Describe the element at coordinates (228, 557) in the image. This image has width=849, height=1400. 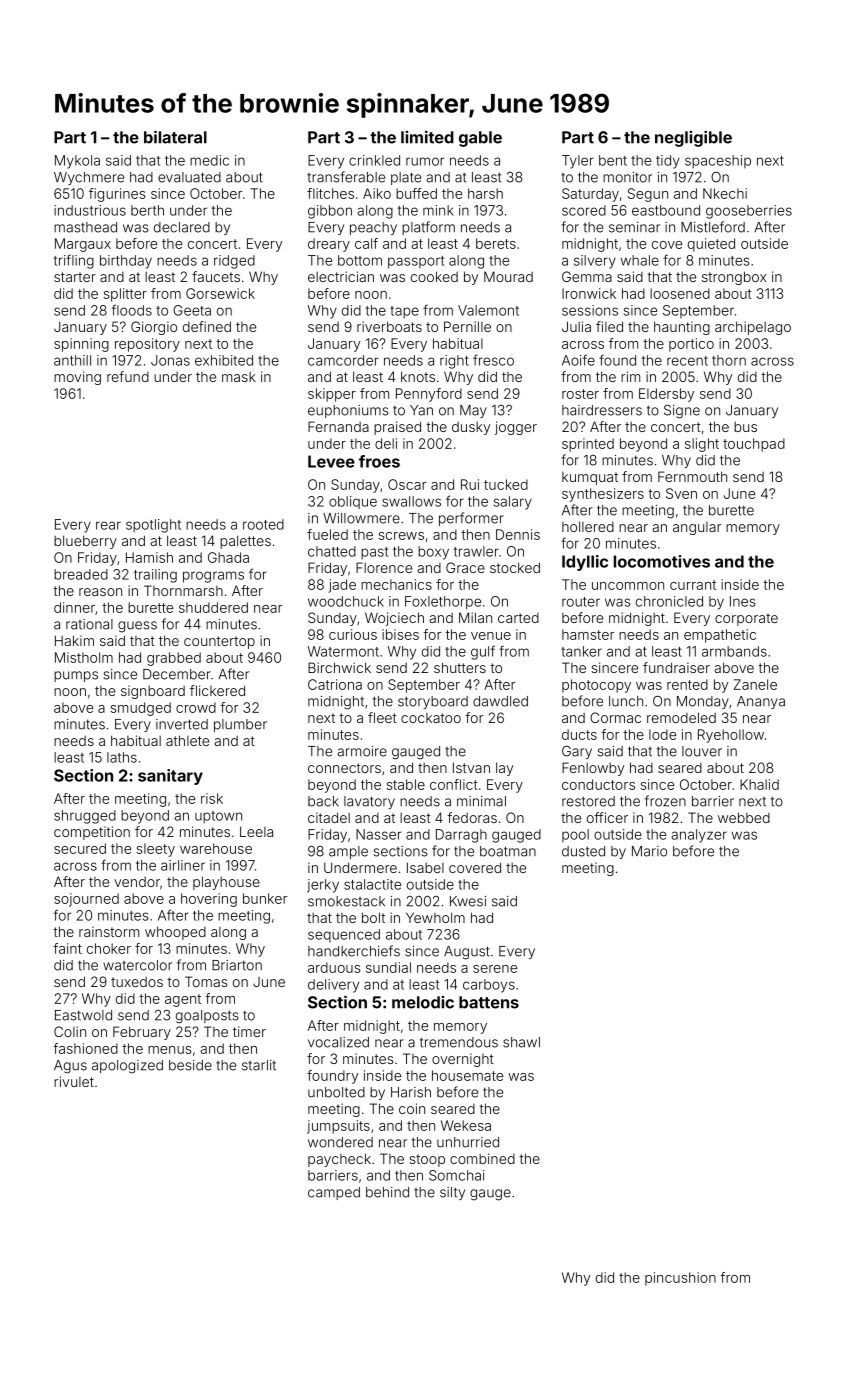
I see `Ghada` at that location.
